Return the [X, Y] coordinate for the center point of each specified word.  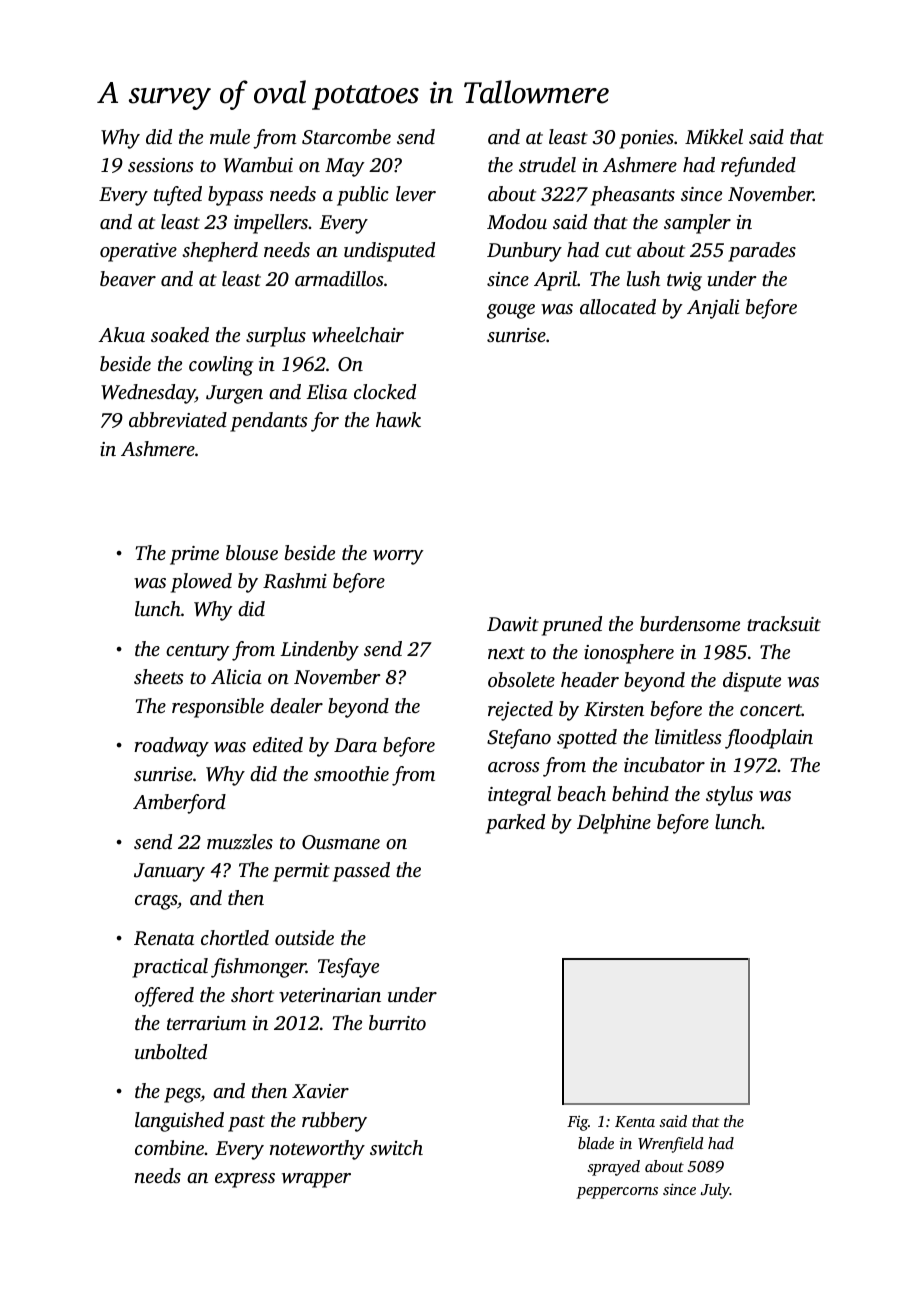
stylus [729, 796]
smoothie [351, 773]
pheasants [633, 196]
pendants [268, 422]
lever [416, 194]
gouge [511, 311]
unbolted [171, 1051]
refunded [758, 167]
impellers [271, 224]
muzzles [240, 841]
